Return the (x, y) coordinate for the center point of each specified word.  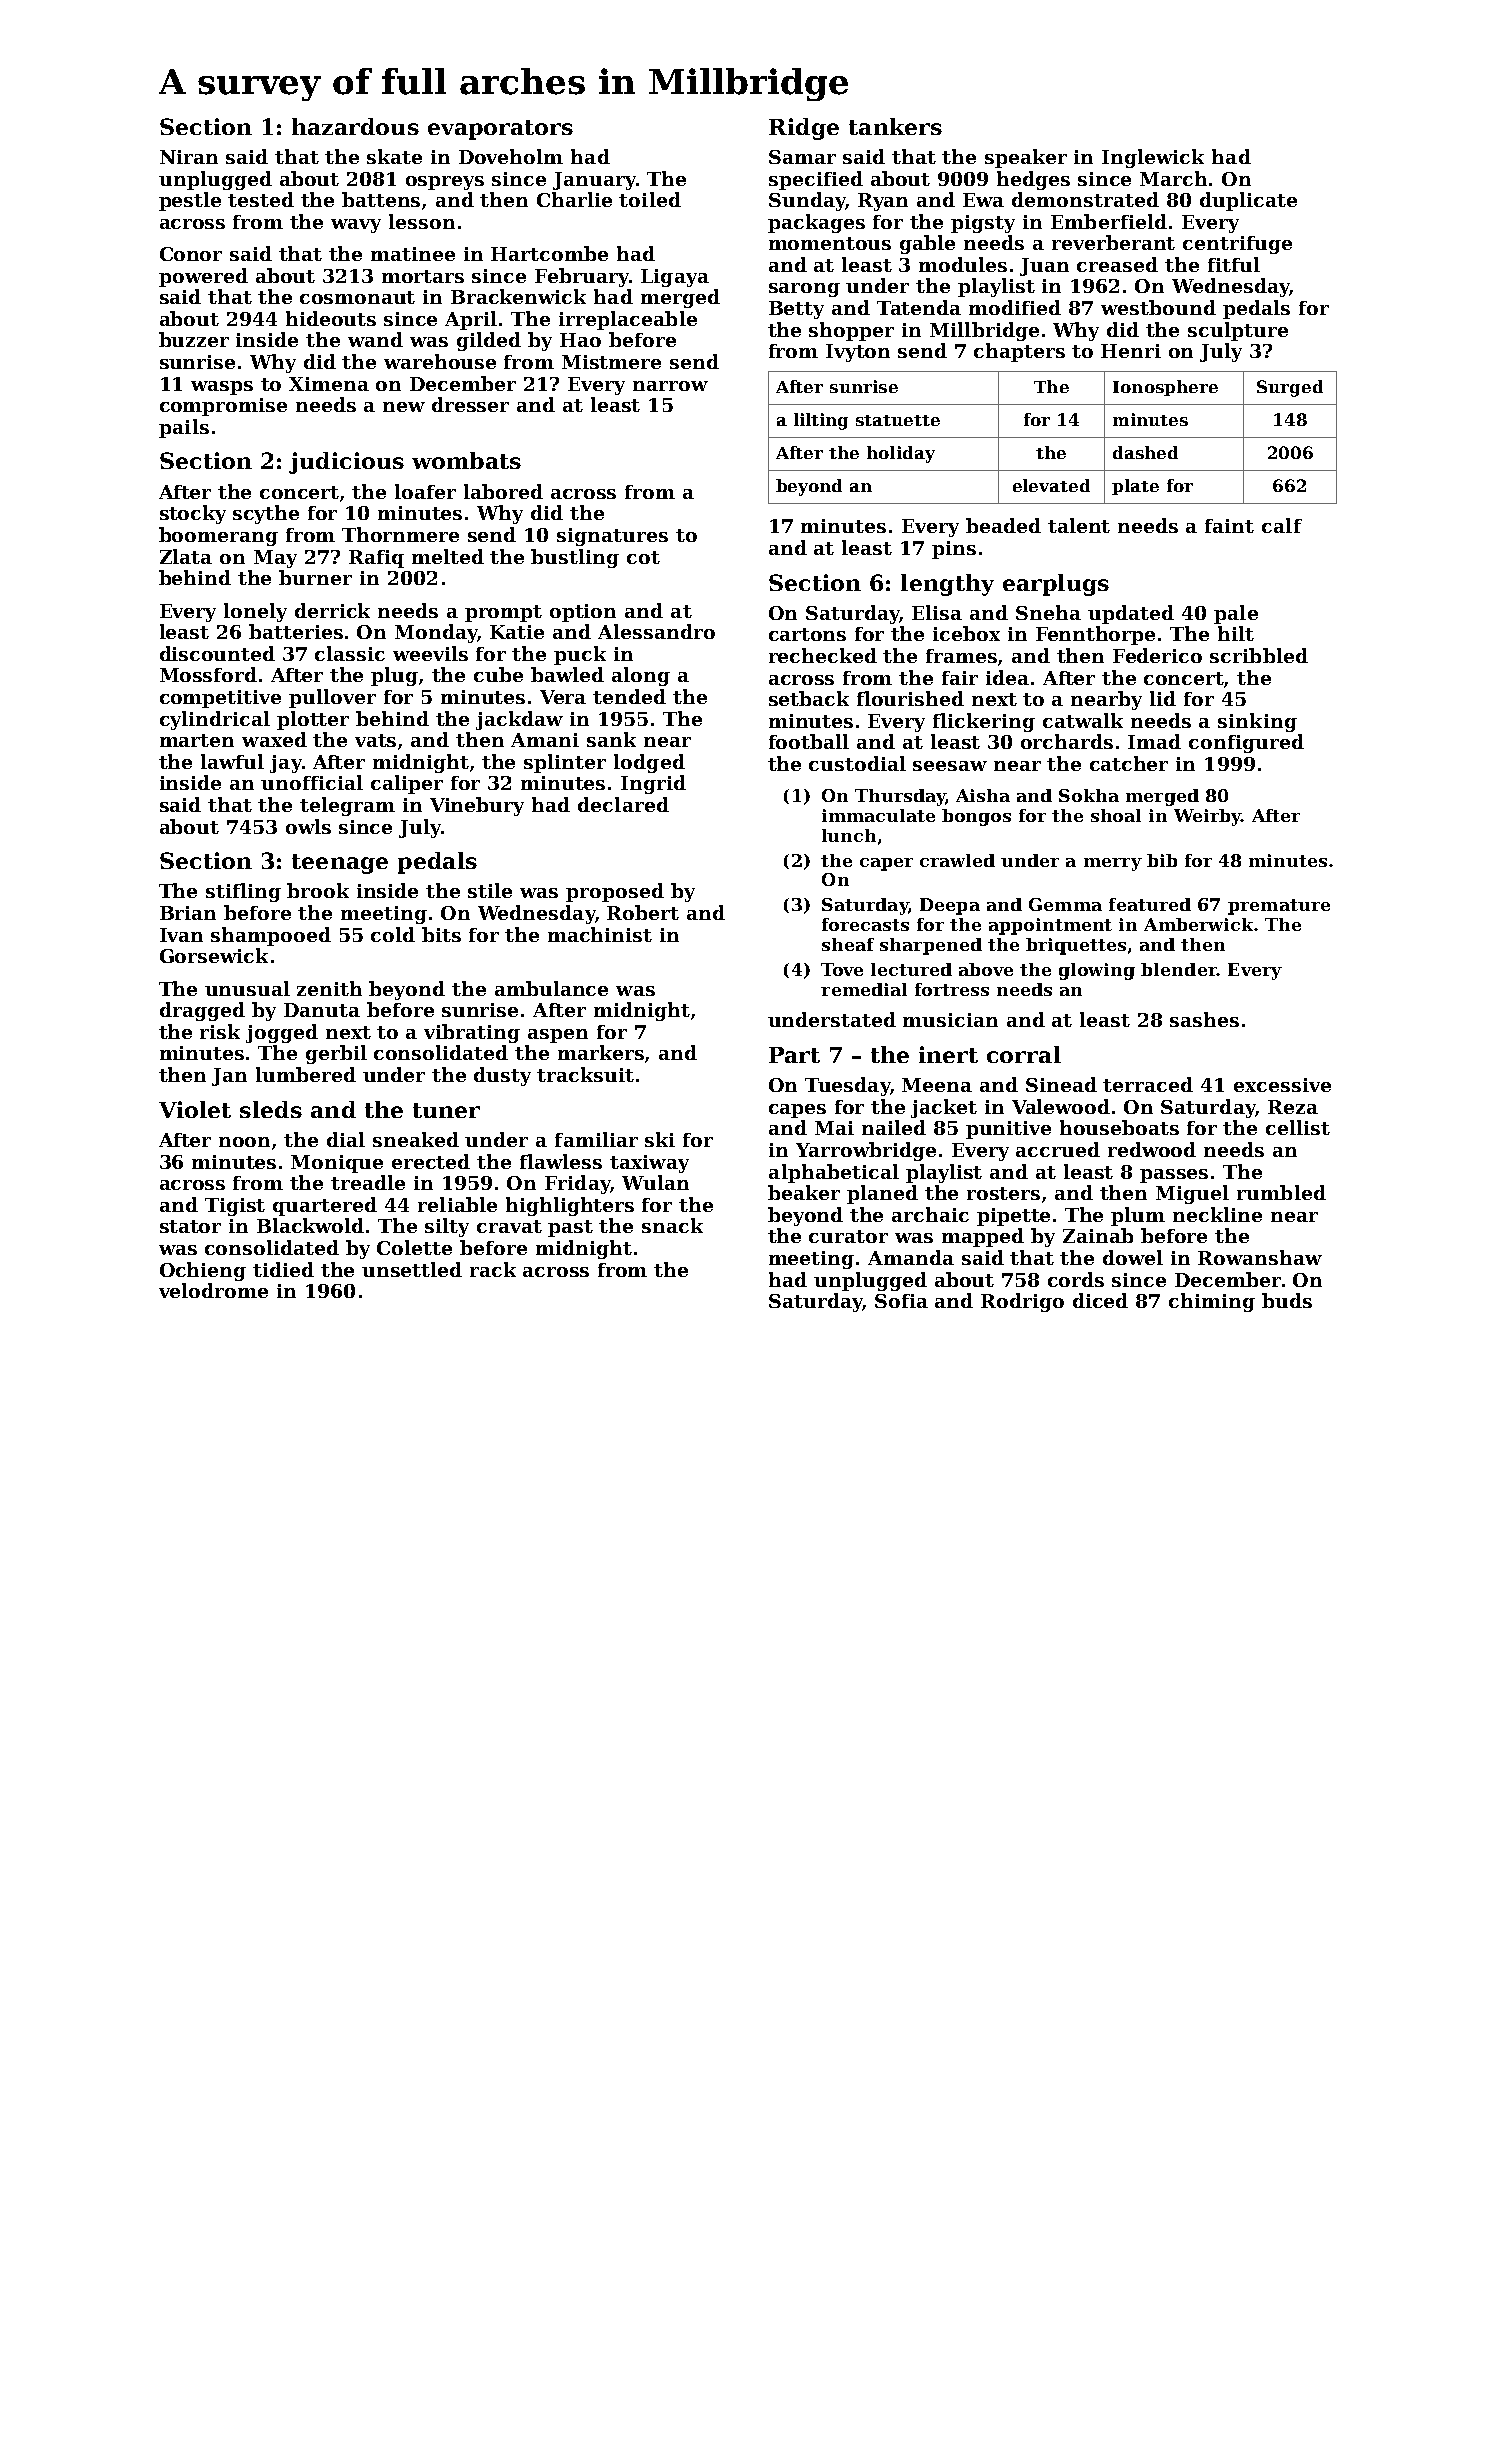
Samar (802, 157)
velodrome (213, 1290)
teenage (340, 864)
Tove (842, 969)
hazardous (355, 126)
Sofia (901, 1301)
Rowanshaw (1260, 1257)
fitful (1234, 264)
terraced (1148, 1084)
